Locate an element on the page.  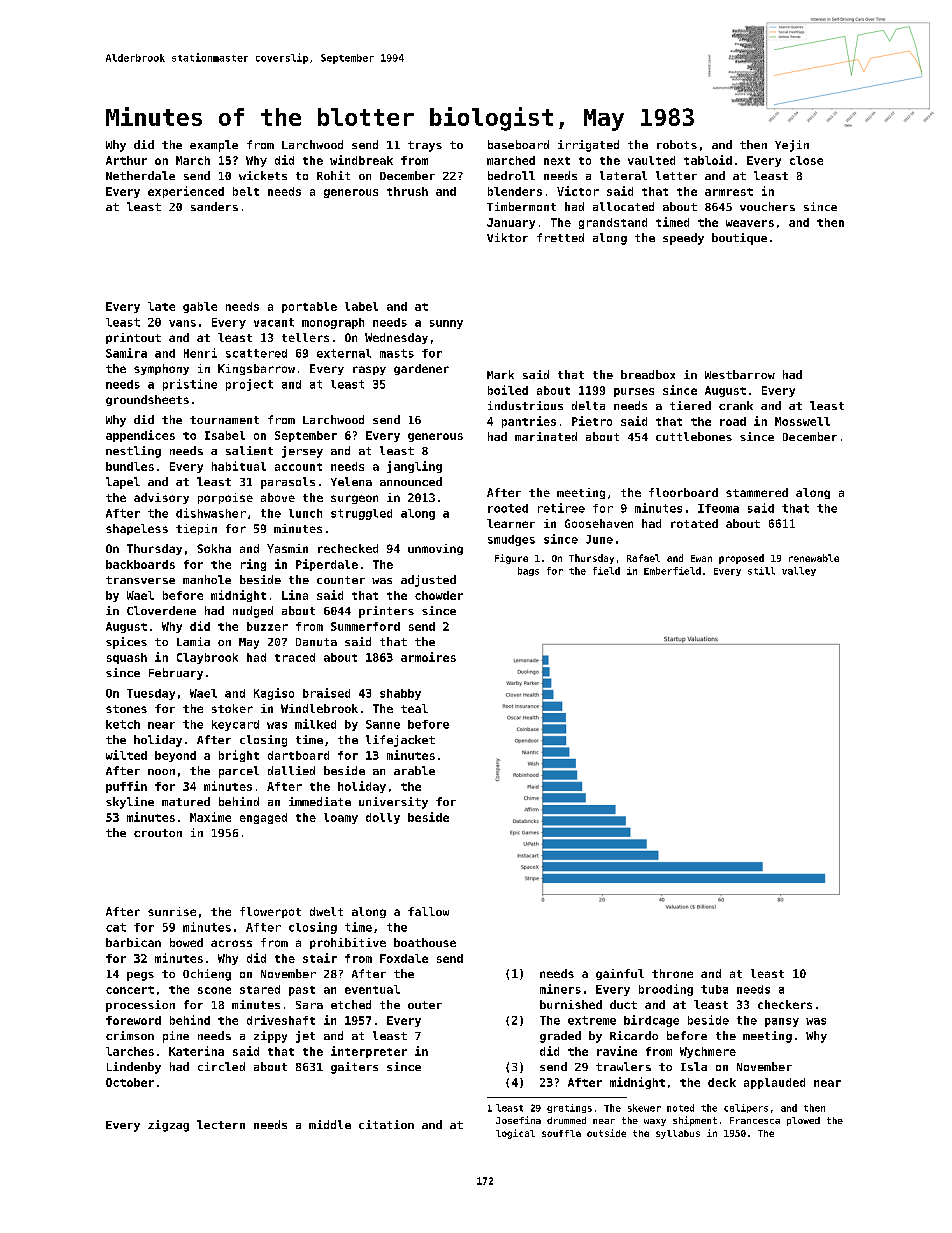
arable is located at coordinates (414, 770).
